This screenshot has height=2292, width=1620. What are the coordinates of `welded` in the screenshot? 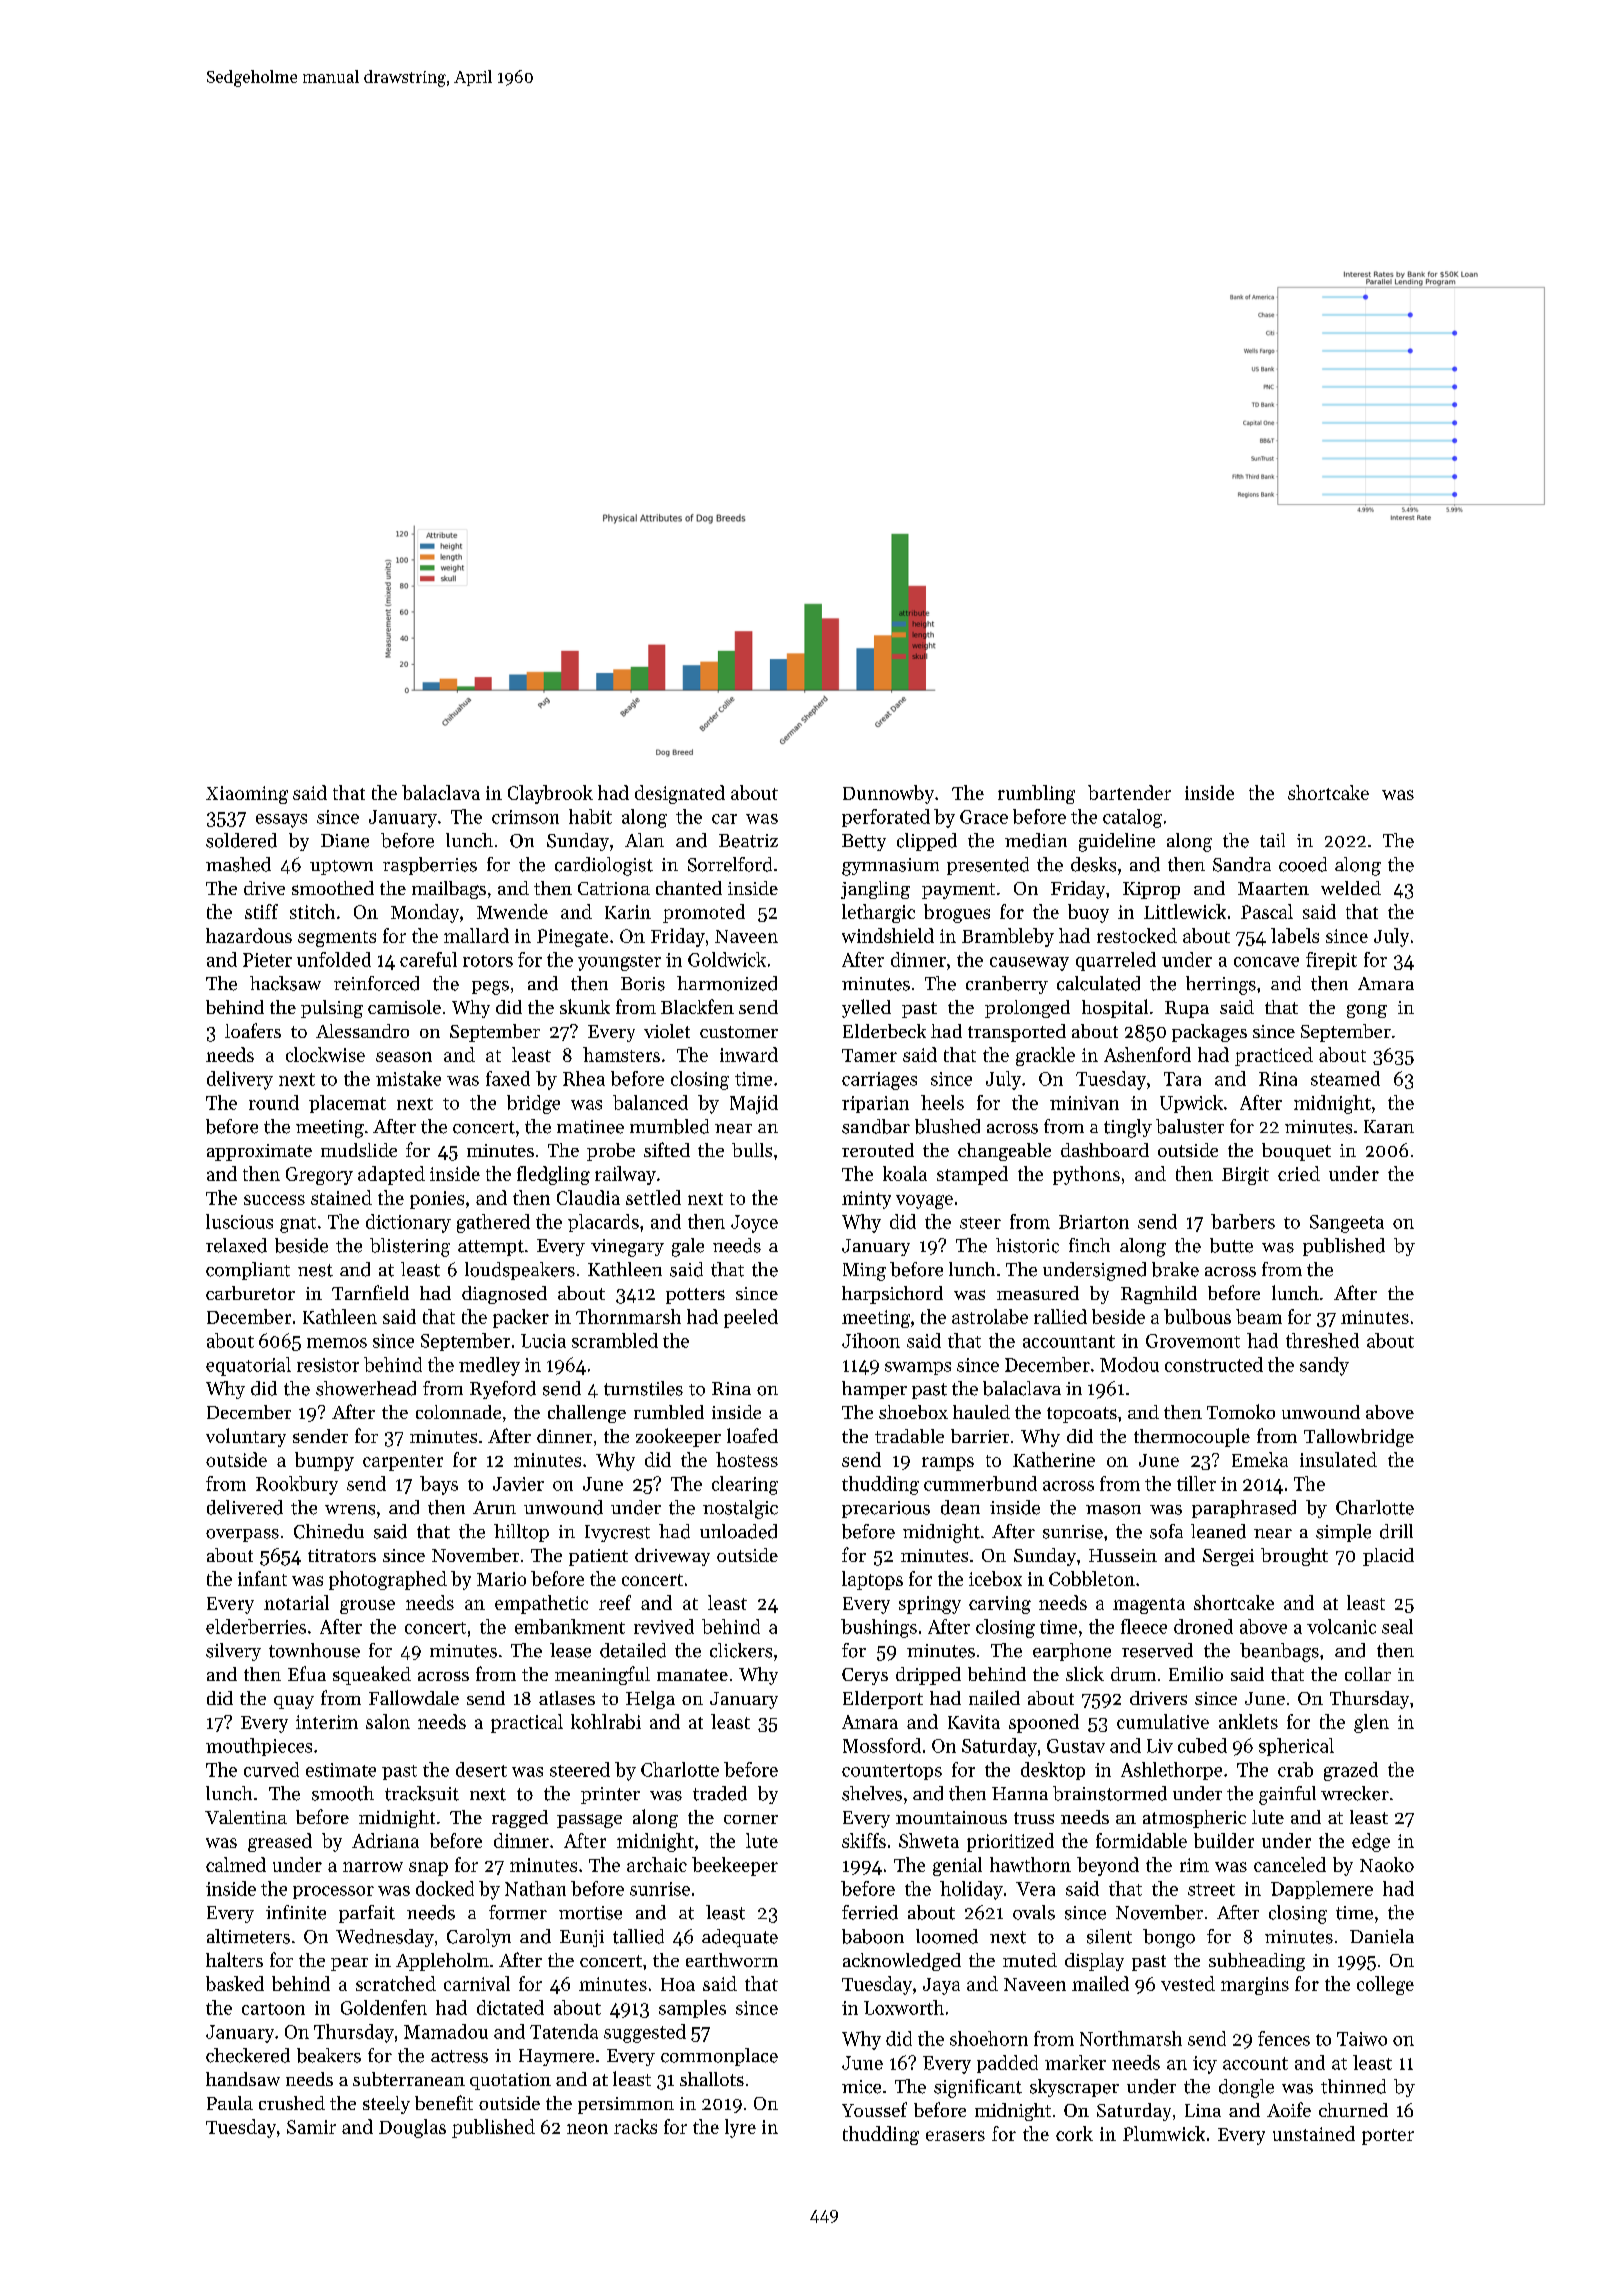 It's located at (1351, 888).
